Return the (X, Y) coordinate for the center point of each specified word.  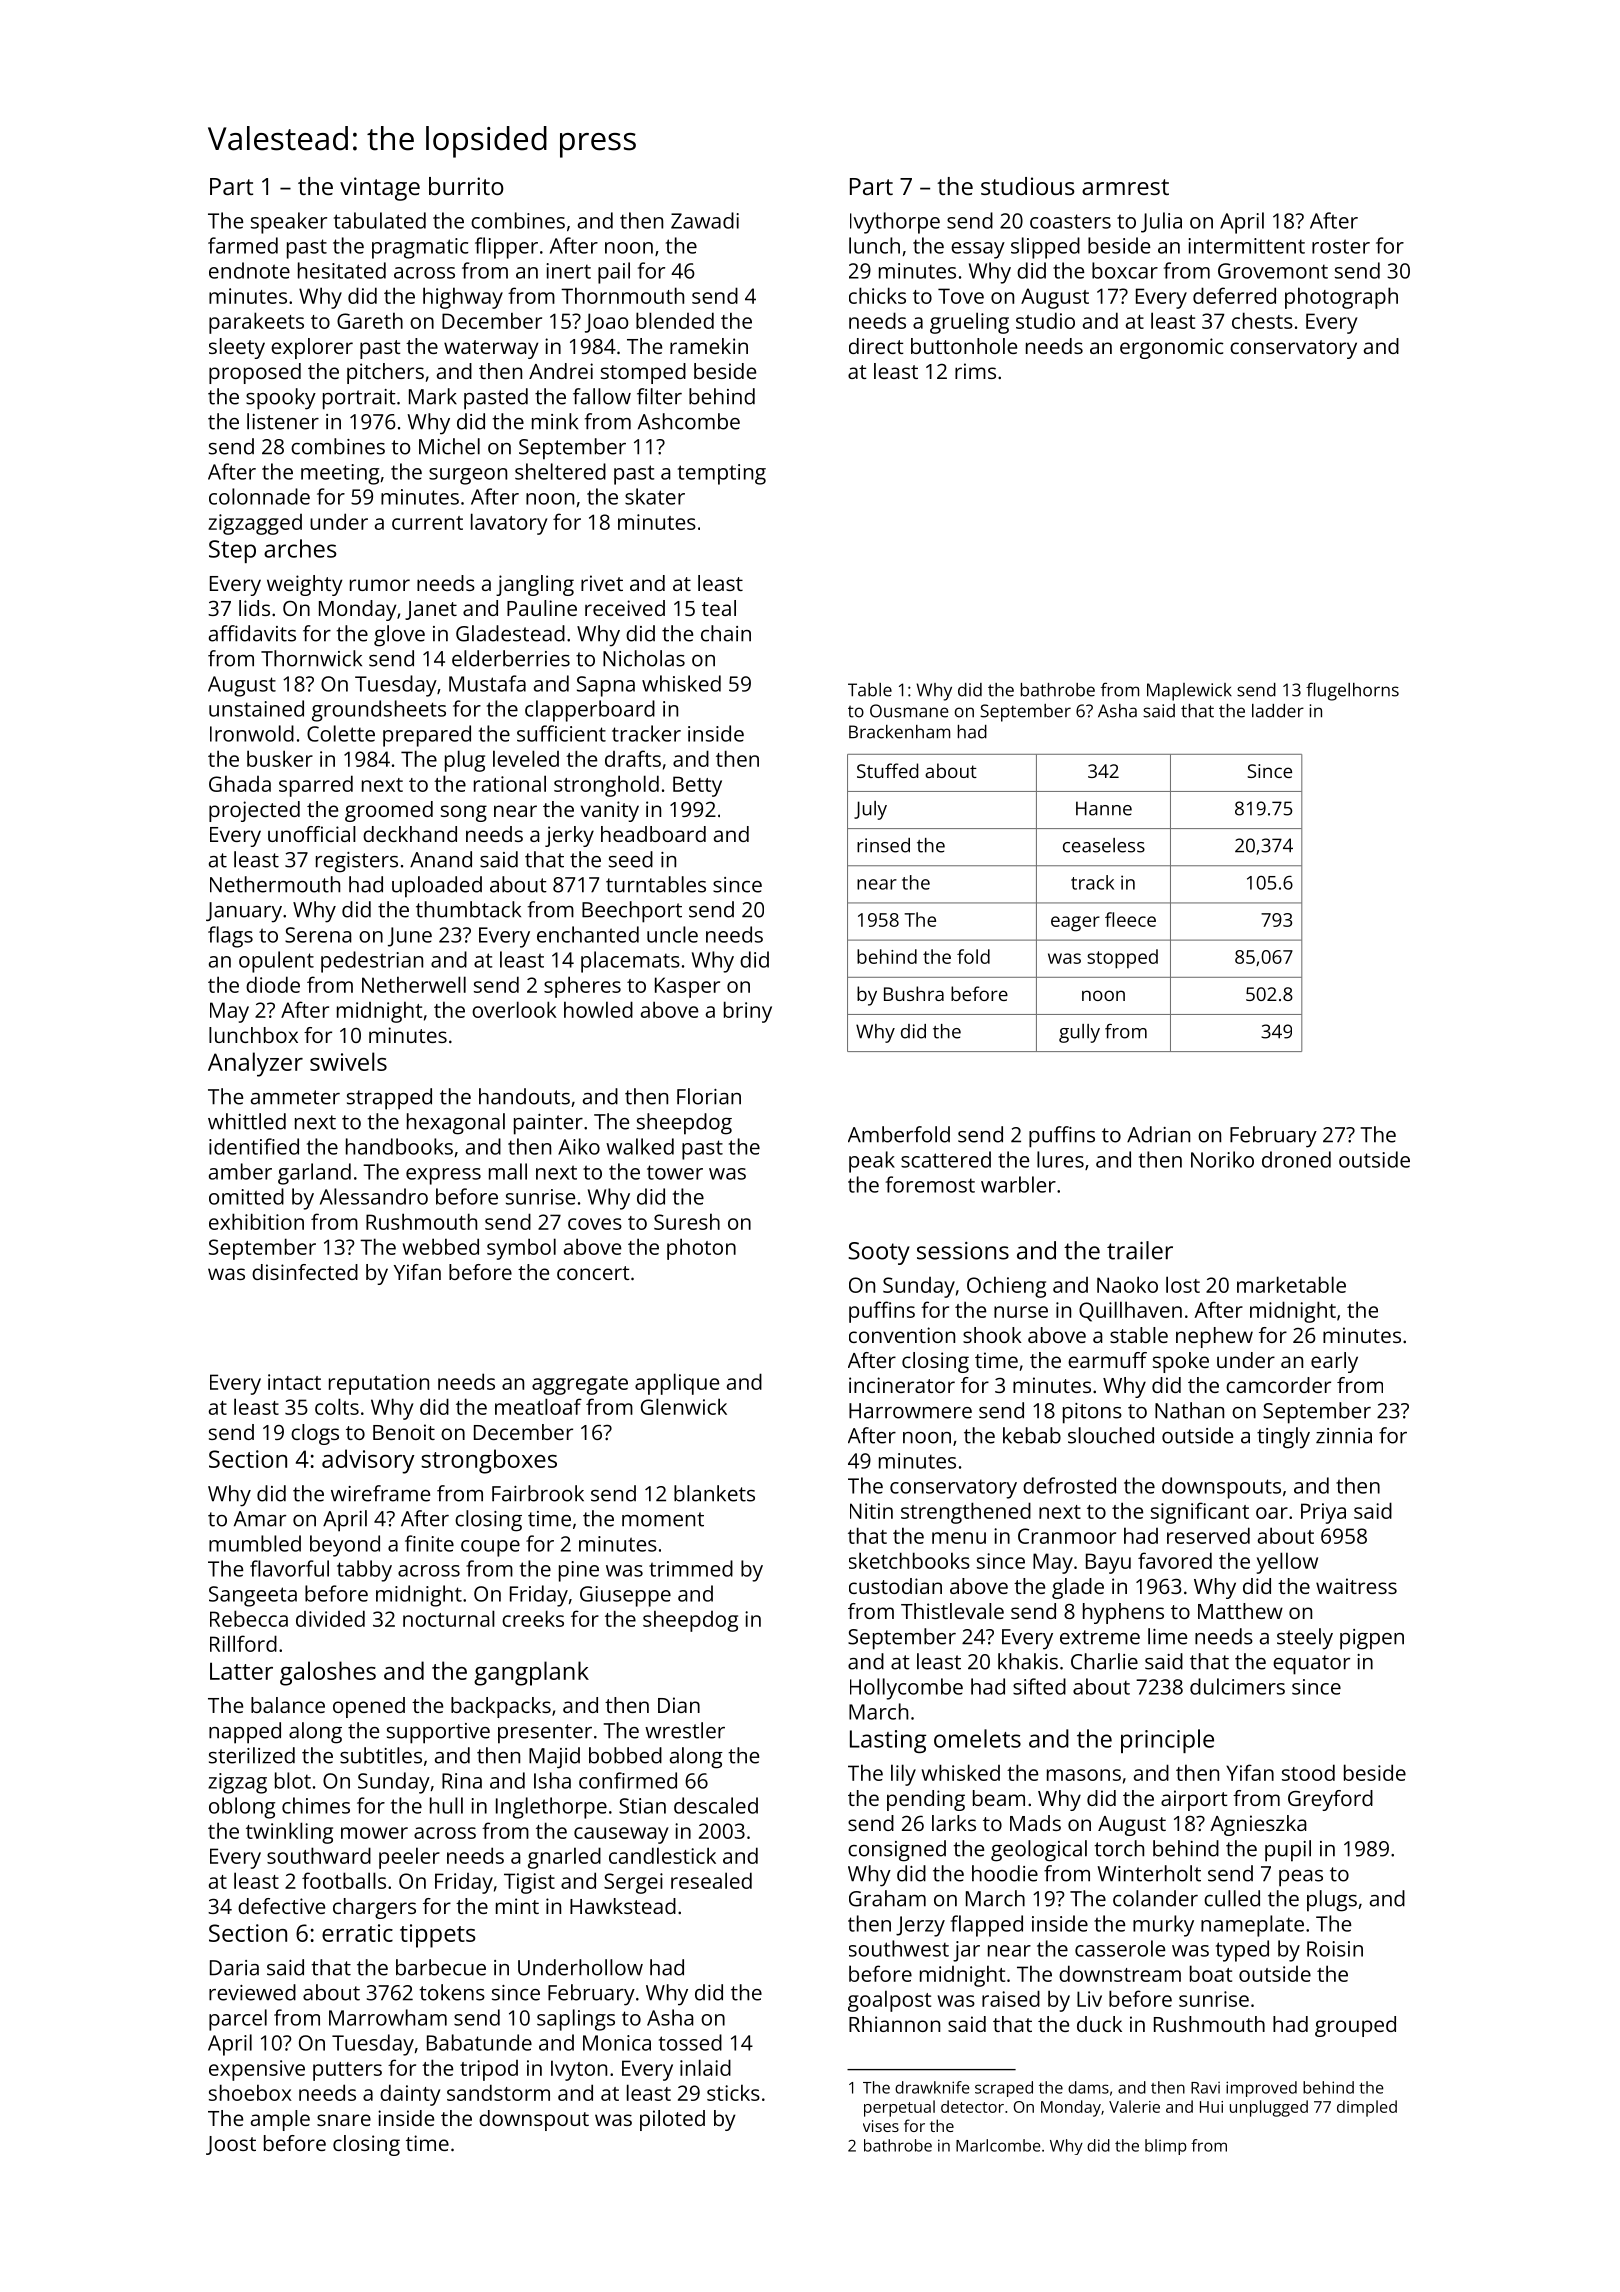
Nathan (1189, 1410)
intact (294, 1382)
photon (701, 1249)
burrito (466, 186)
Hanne (1104, 808)
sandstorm (498, 2092)
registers (357, 862)
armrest (1125, 187)
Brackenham (899, 732)
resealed (711, 1880)
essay (978, 250)
